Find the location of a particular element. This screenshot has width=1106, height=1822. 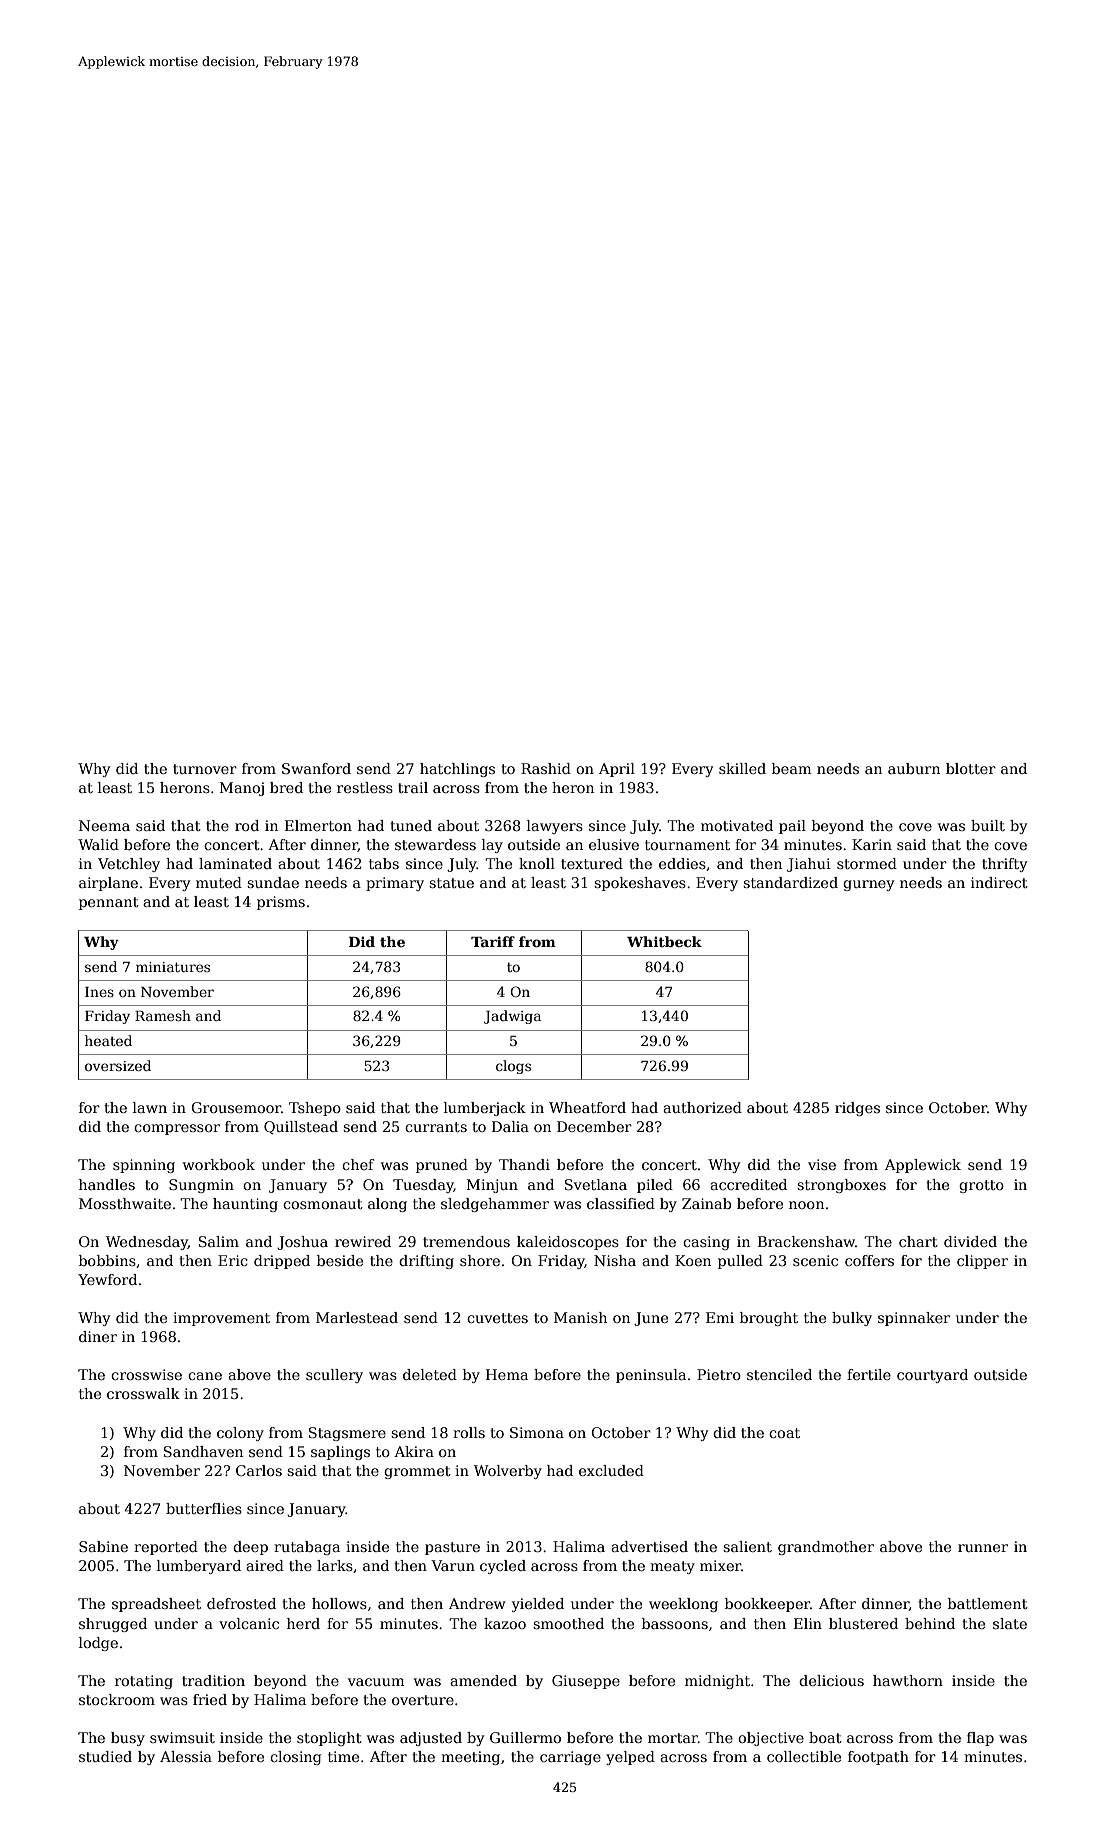

behind is located at coordinates (930, 1623).
